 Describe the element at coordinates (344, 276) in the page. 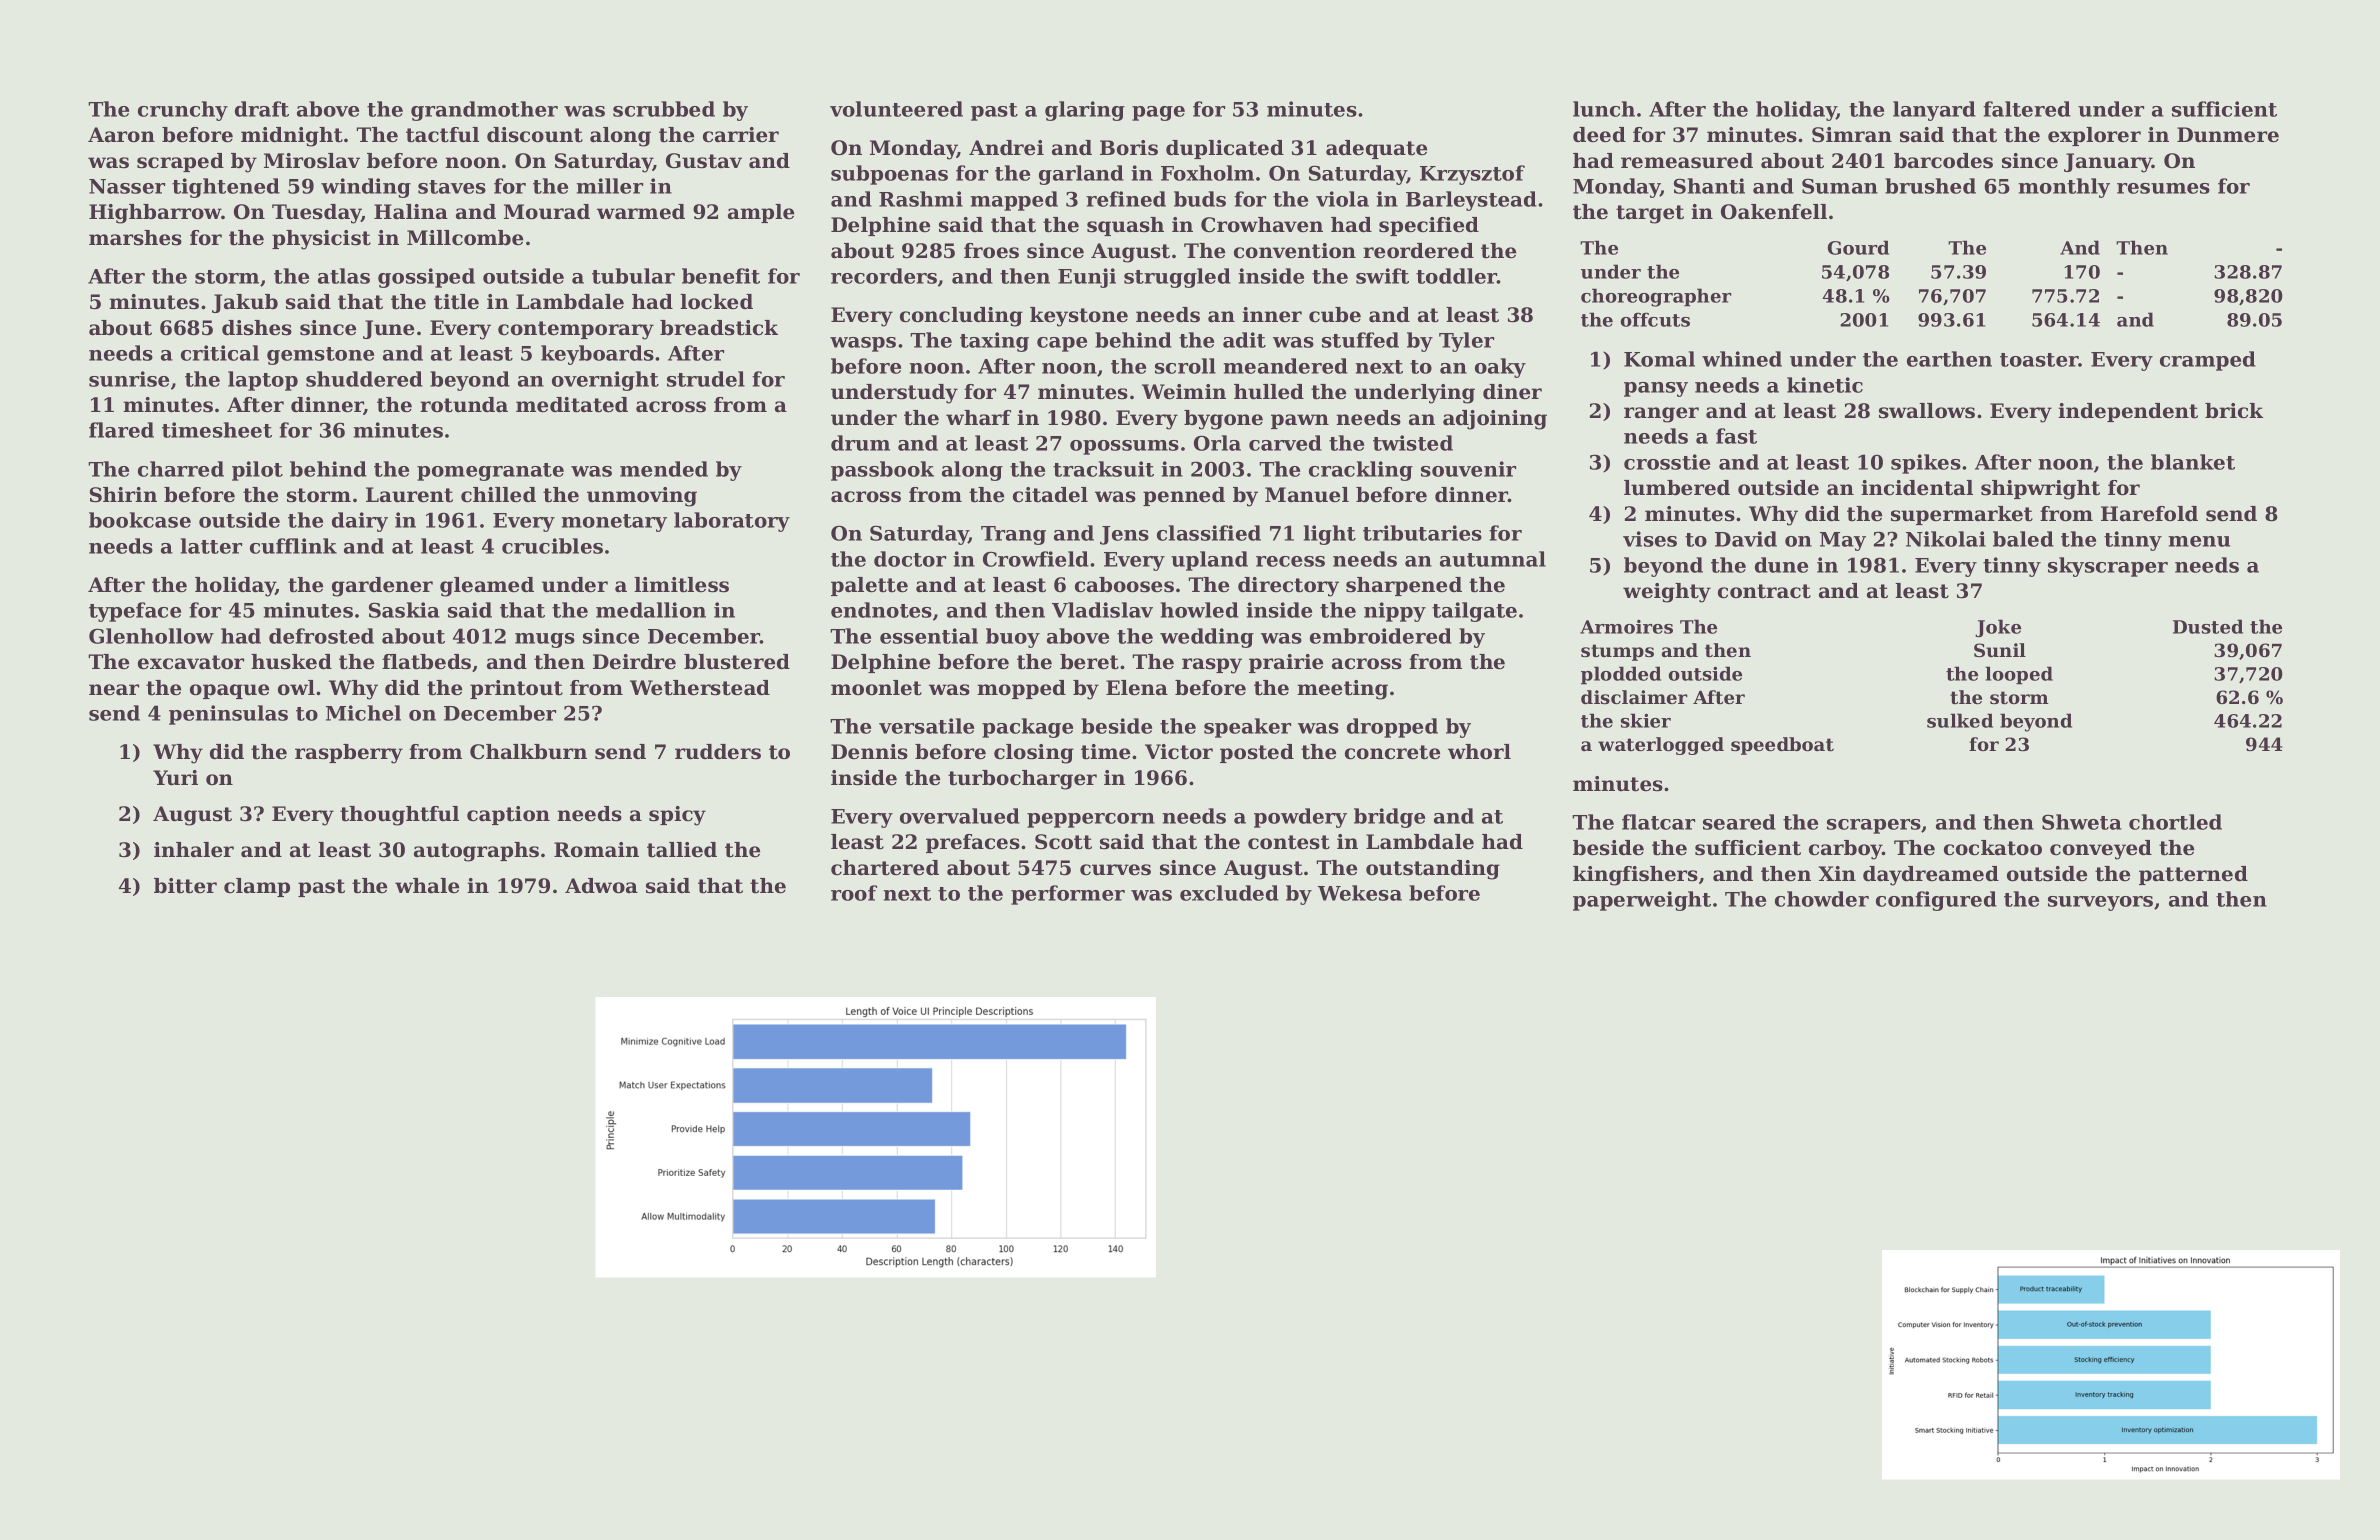

I see `atlas` at that location.
